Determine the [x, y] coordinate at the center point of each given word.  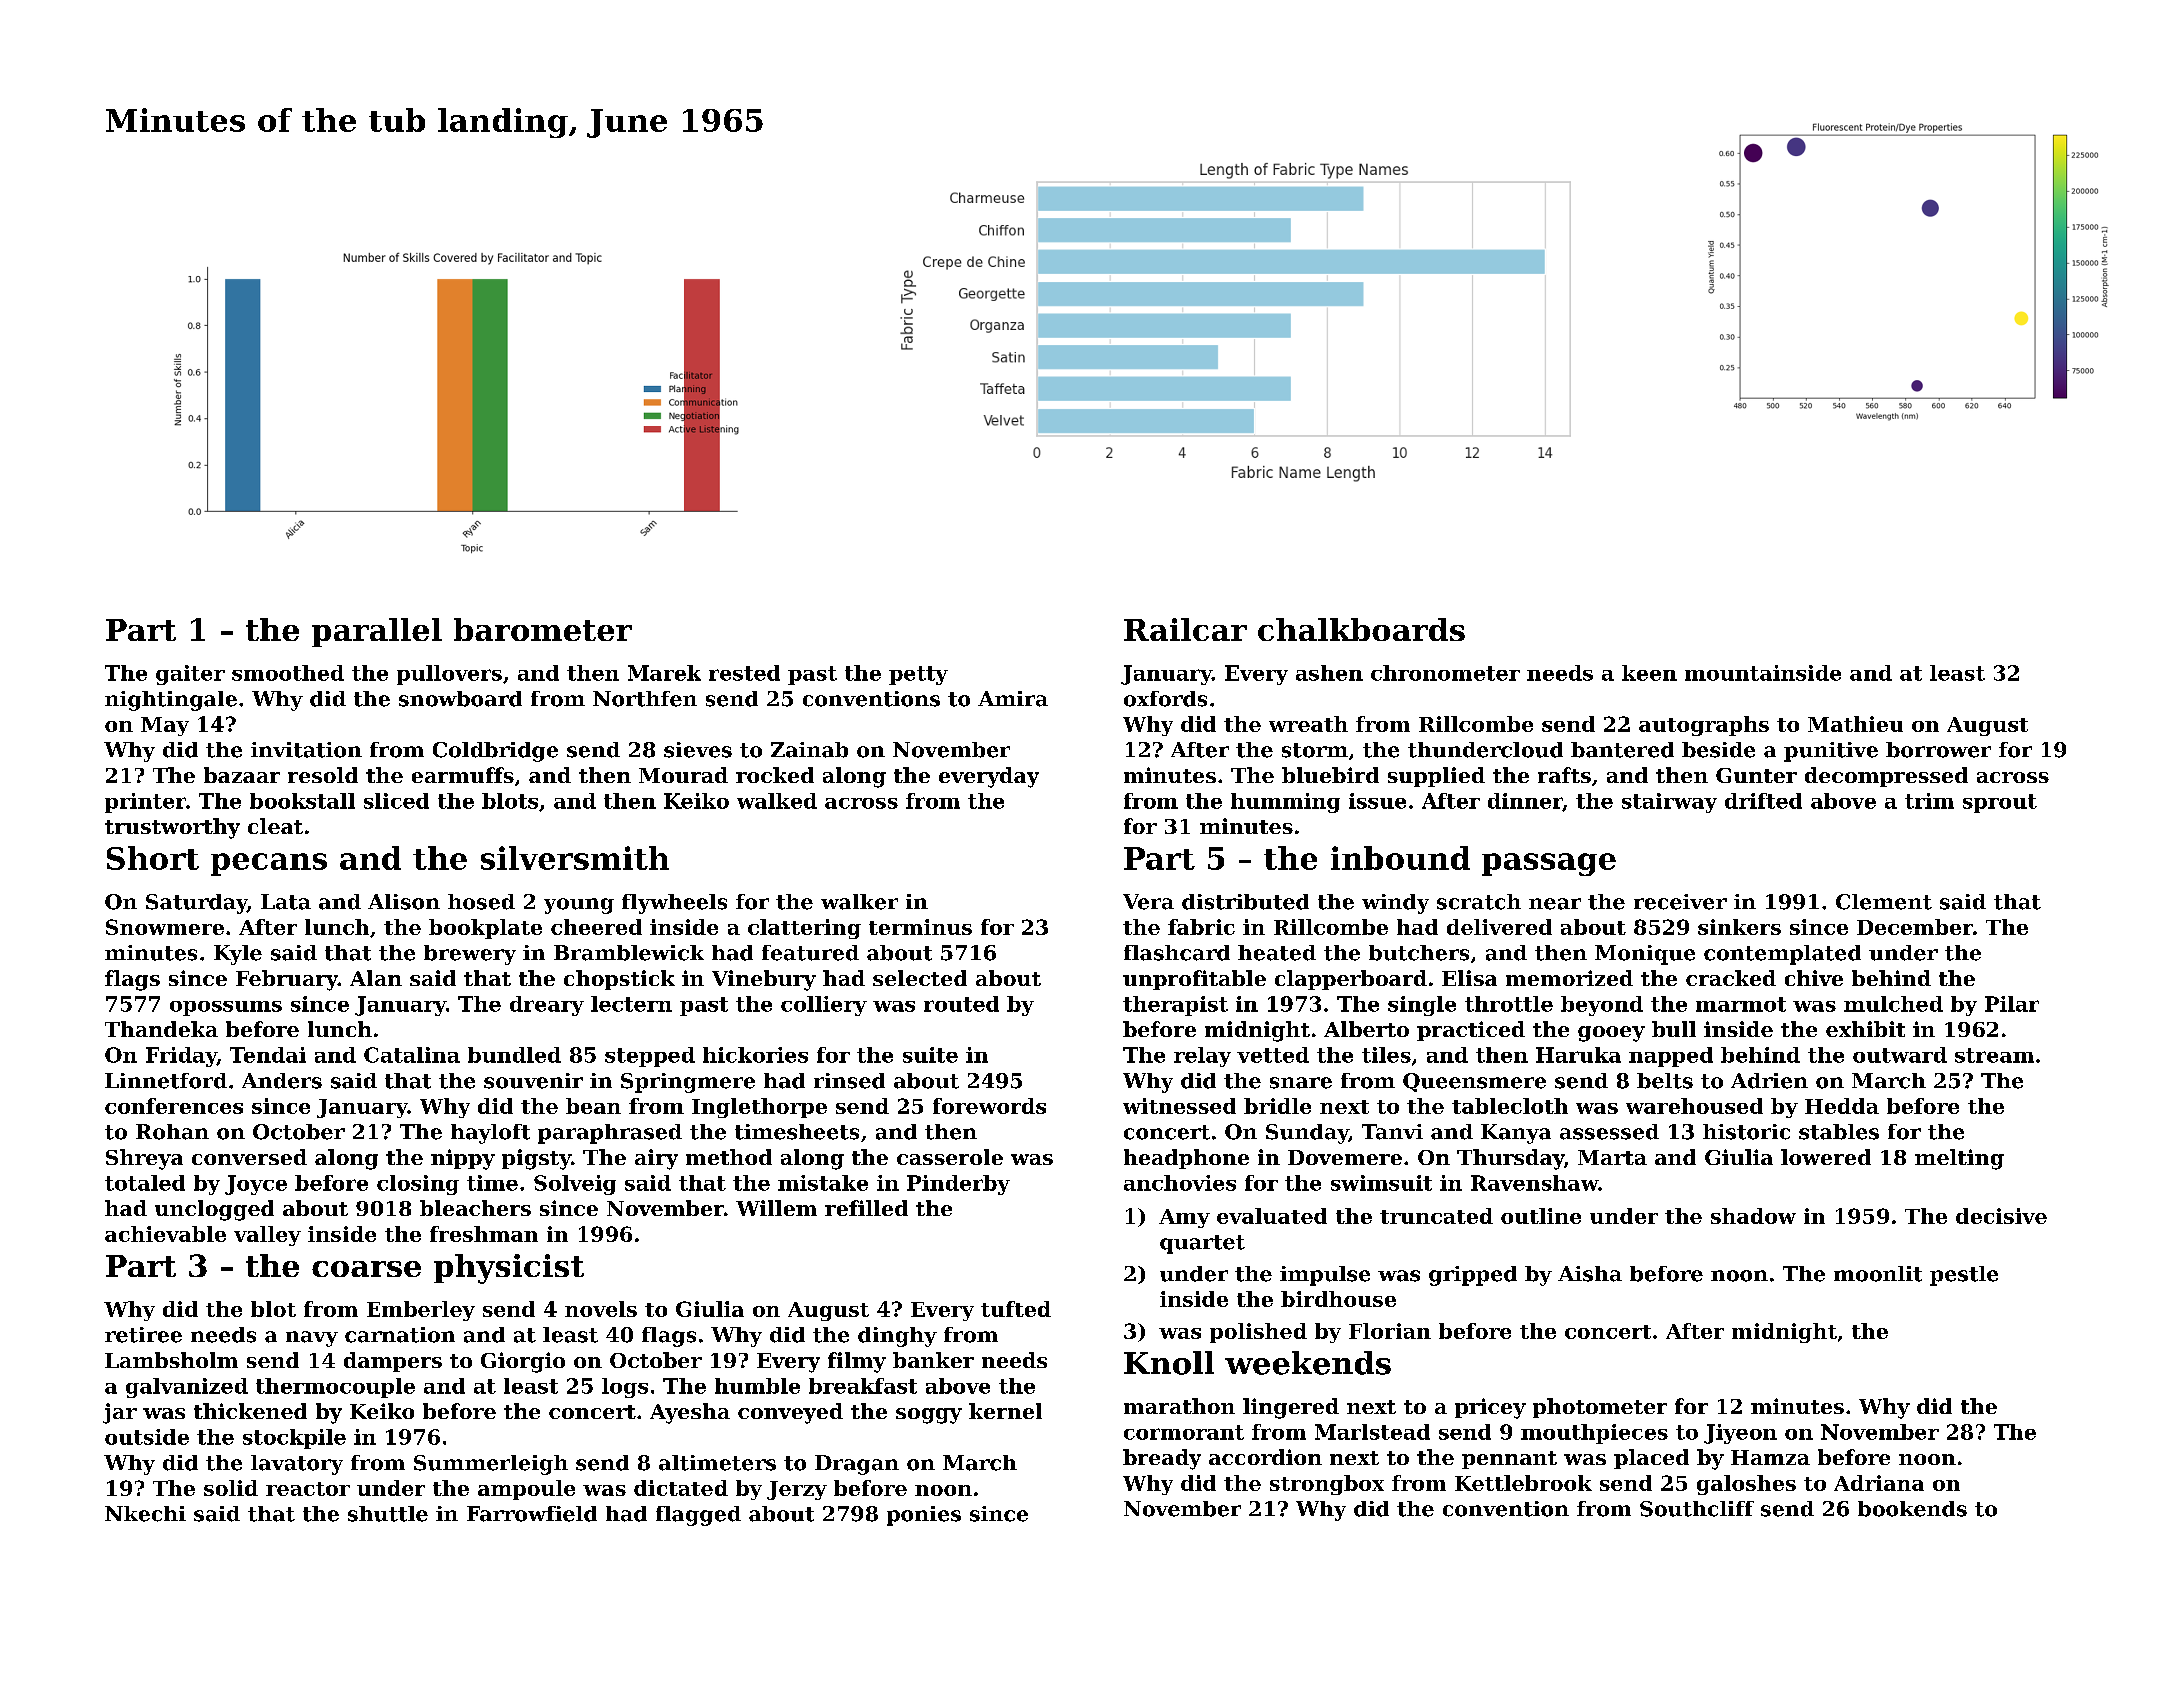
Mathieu [1855, 724]
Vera [1148, 902]
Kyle [238, 955]
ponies [924, 1516]
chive [1814, 978]
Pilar [2012, 1004]
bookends [1912, 1509]
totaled [145, 1183]
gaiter [190, 675]
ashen [1329, 673]
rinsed [849, 1081]
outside [147, 1437]
